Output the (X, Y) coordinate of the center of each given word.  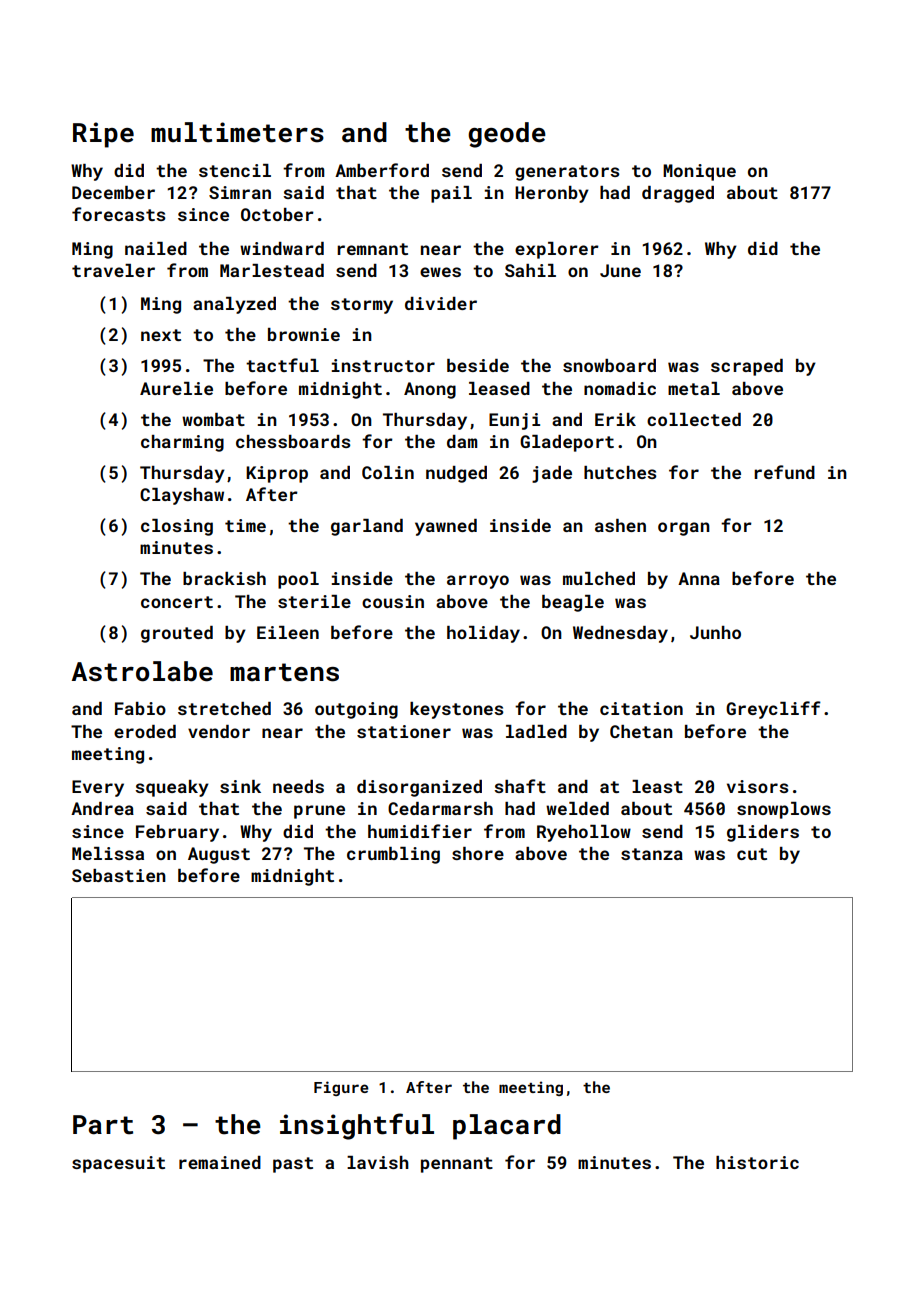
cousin (393, 601)
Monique (699, 172)
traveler (113, 270)
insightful (357, 1126)
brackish (224, 578)
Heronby (552, 194)
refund (784, 472)
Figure (341, 1088)
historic (757, 1162)
